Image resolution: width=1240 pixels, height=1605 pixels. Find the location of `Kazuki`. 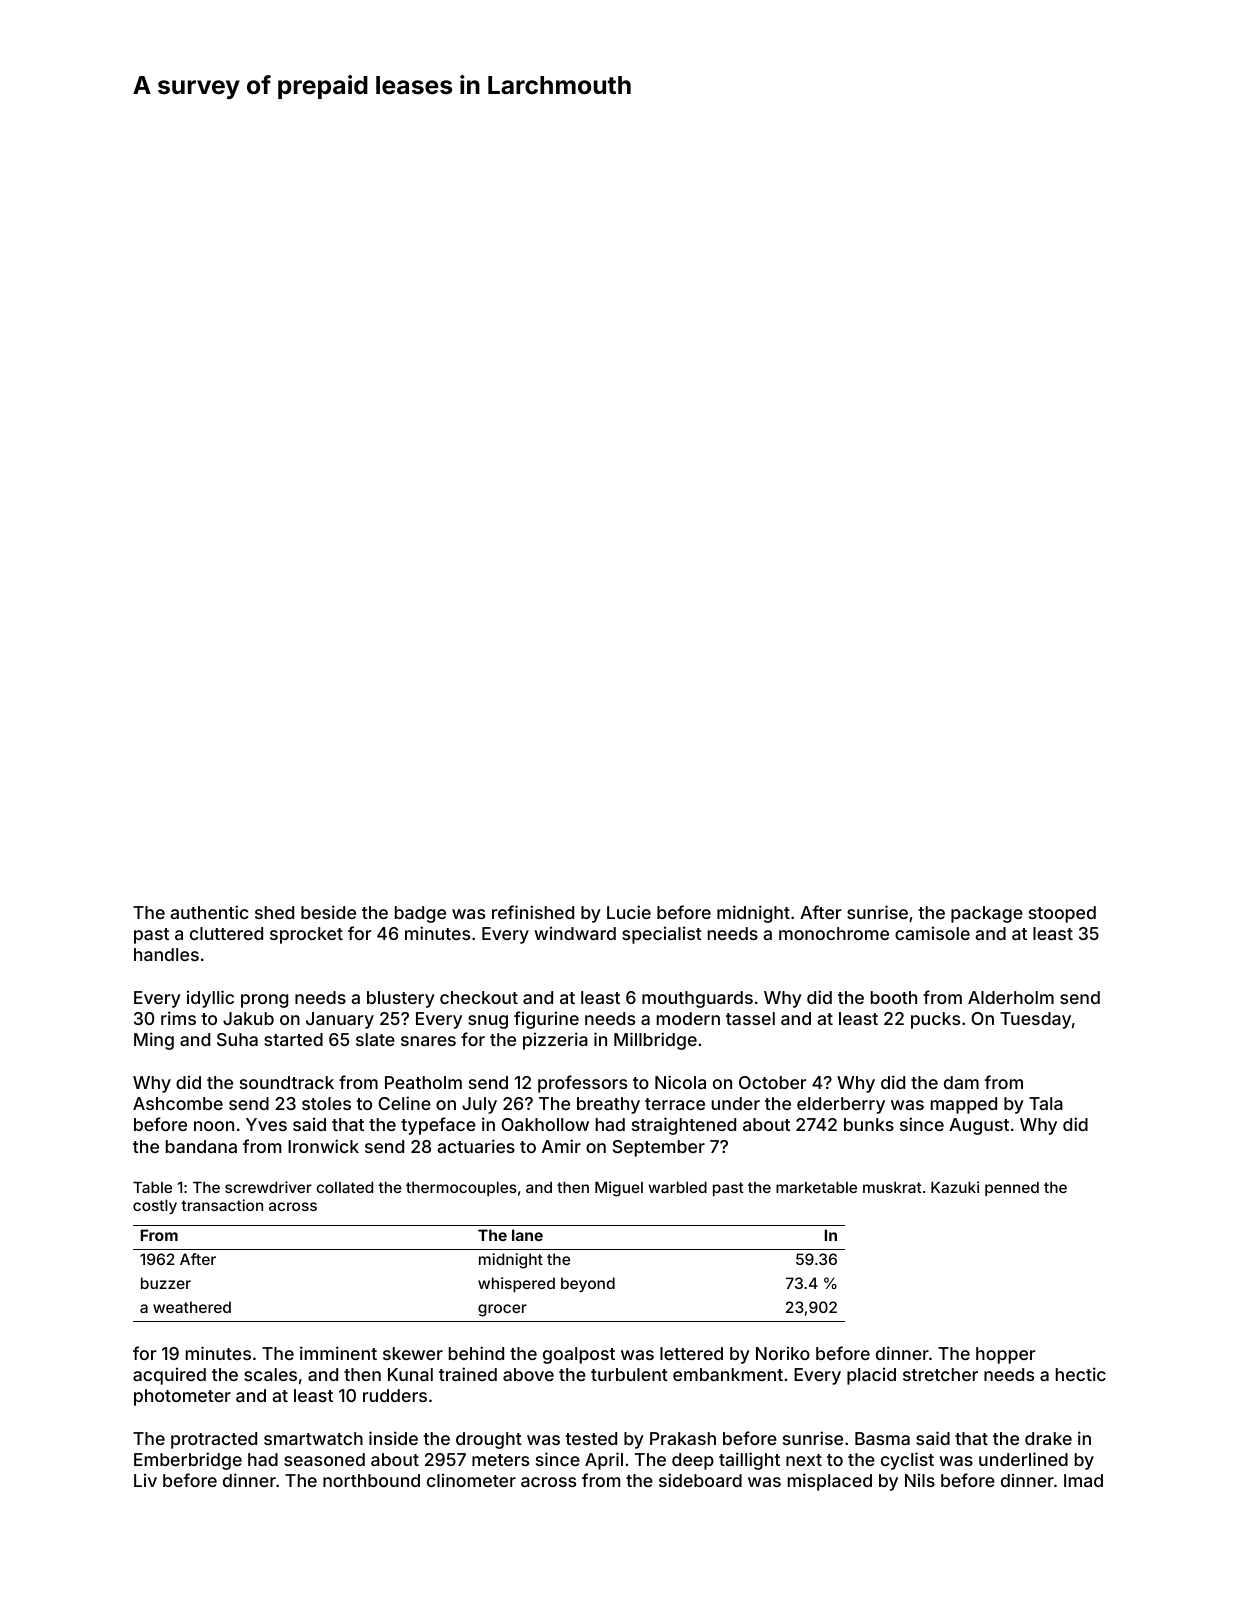

Kazuki is located at coordinates (955, 1187).
